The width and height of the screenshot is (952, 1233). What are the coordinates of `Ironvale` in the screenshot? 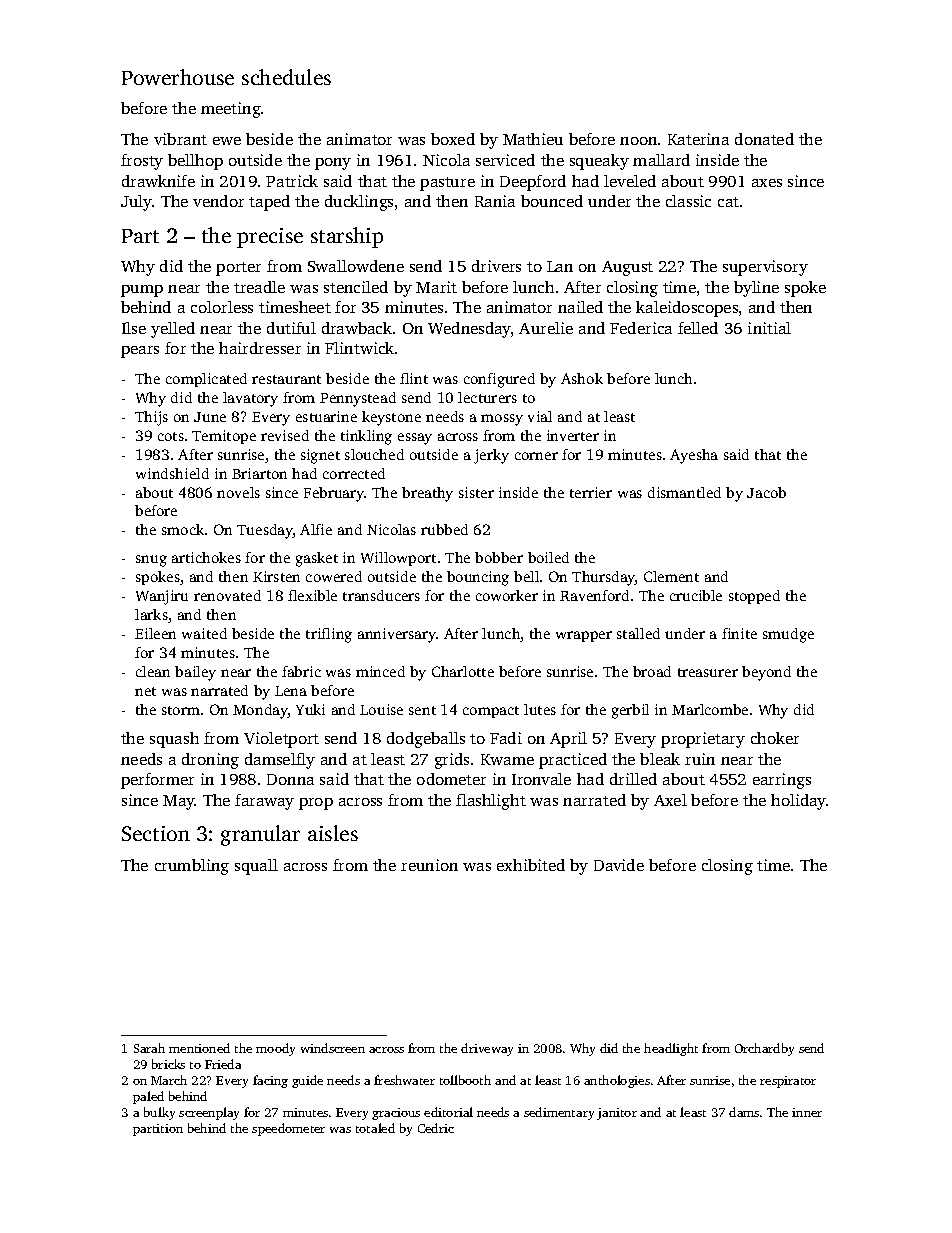 It's located at (541, 779).
